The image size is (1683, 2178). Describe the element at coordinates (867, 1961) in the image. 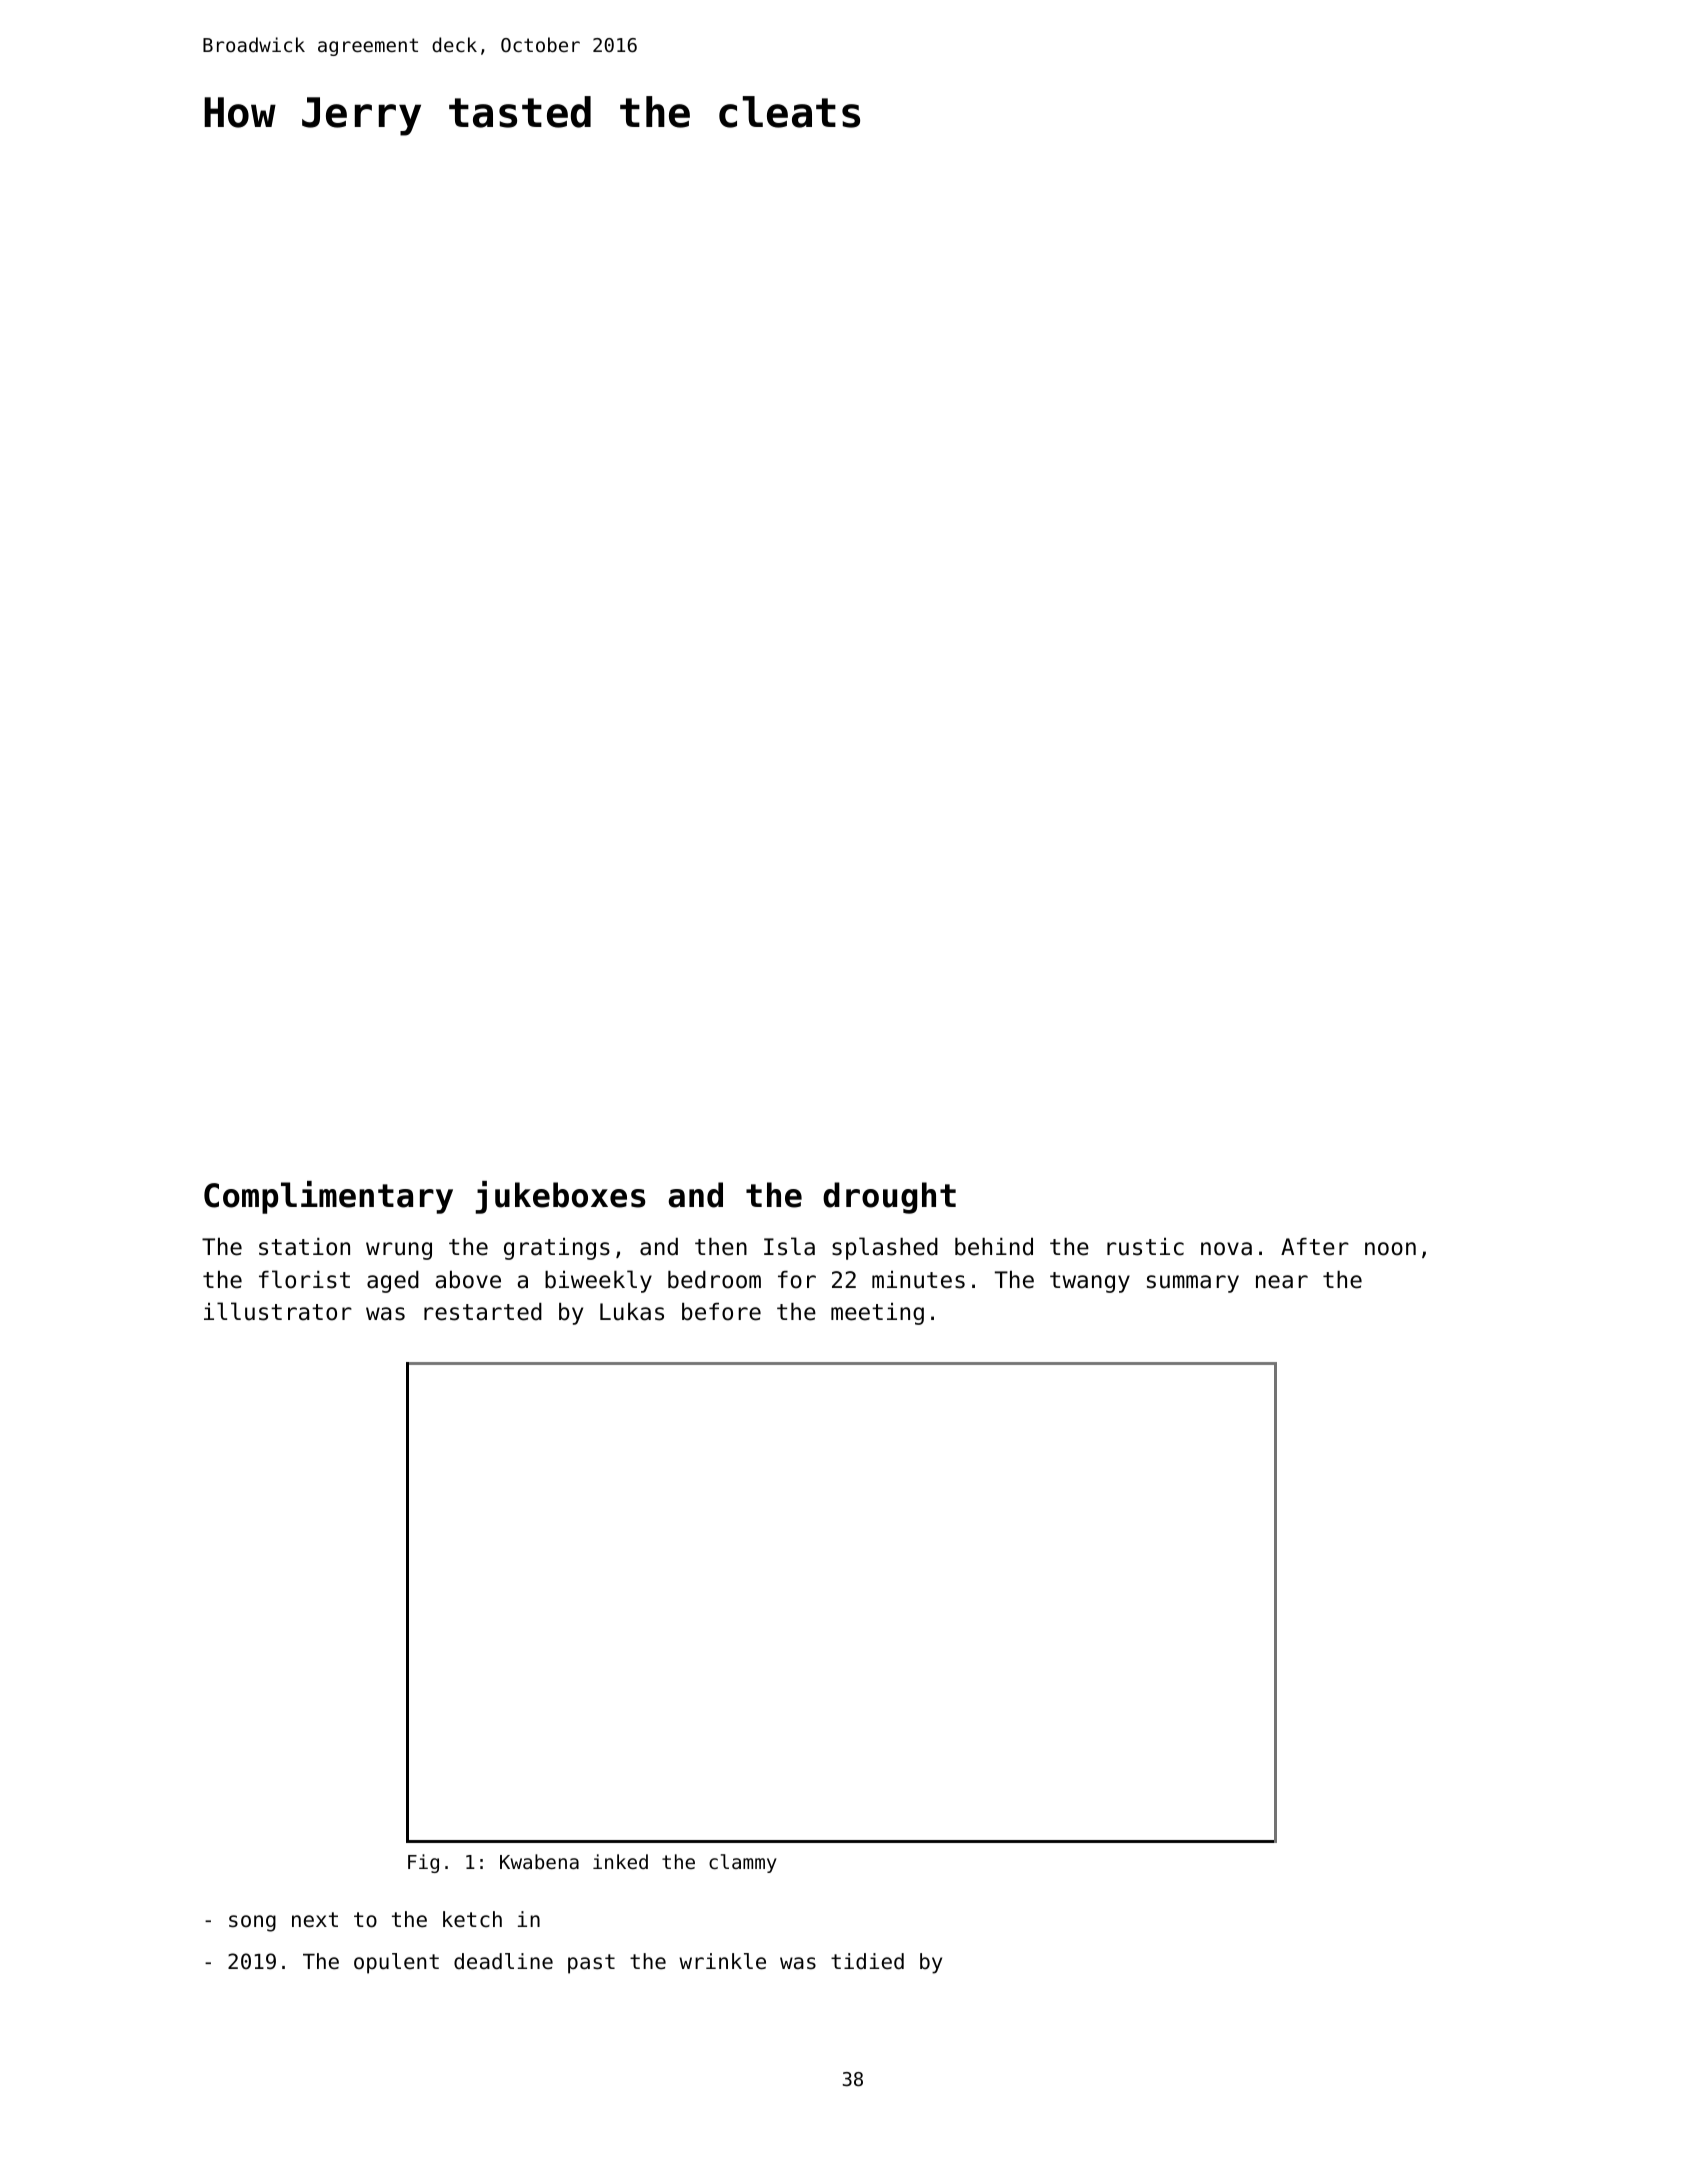

I see `tidied` at that location.
